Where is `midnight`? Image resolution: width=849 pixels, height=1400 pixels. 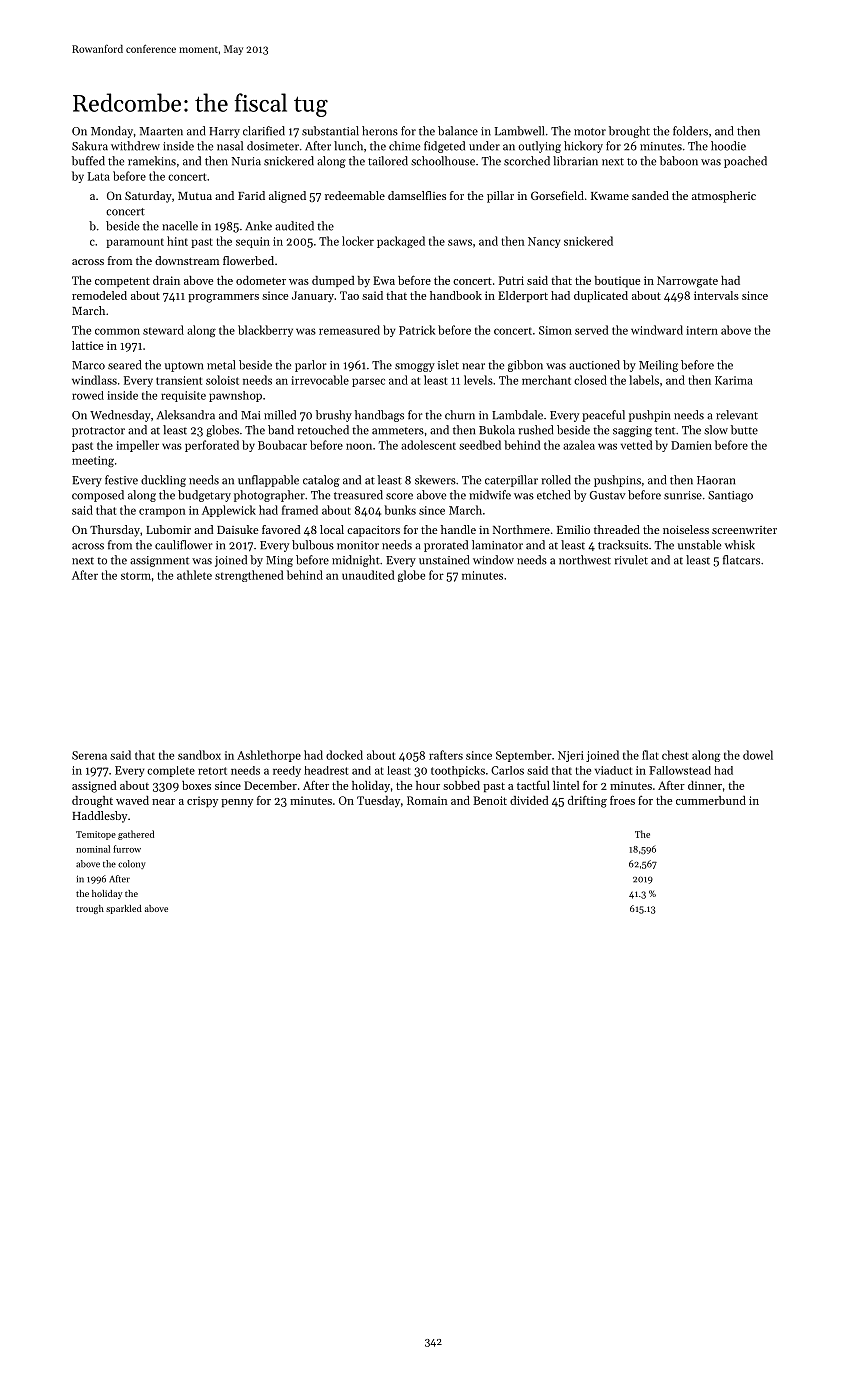 midnight is located at coordinates (356, 561).
